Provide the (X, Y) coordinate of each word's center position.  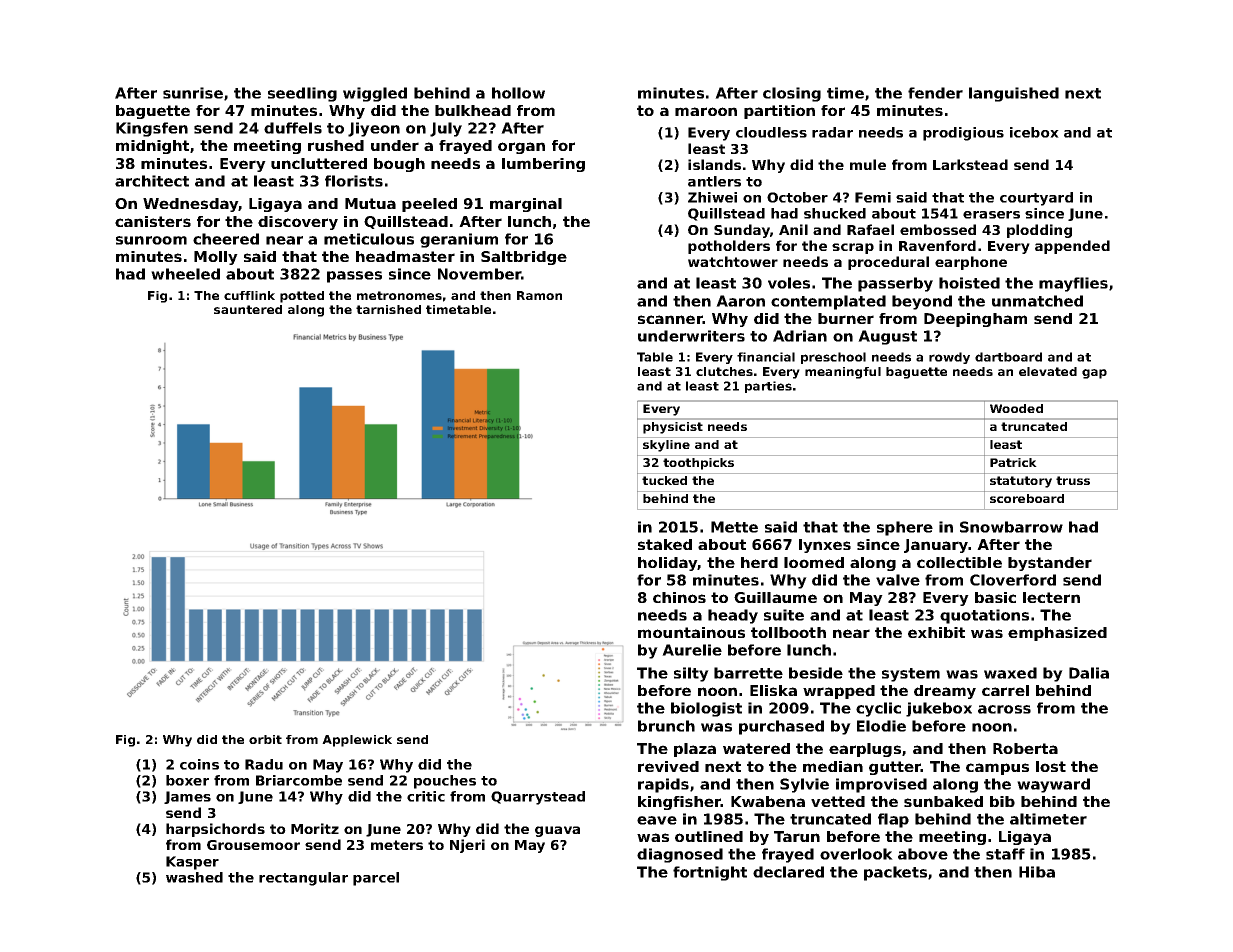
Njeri (467, 846)
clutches (724, 371)
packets (895, 873)
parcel (376, 879)
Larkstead (970, 164)
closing (792, 94)
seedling (302, 94)
